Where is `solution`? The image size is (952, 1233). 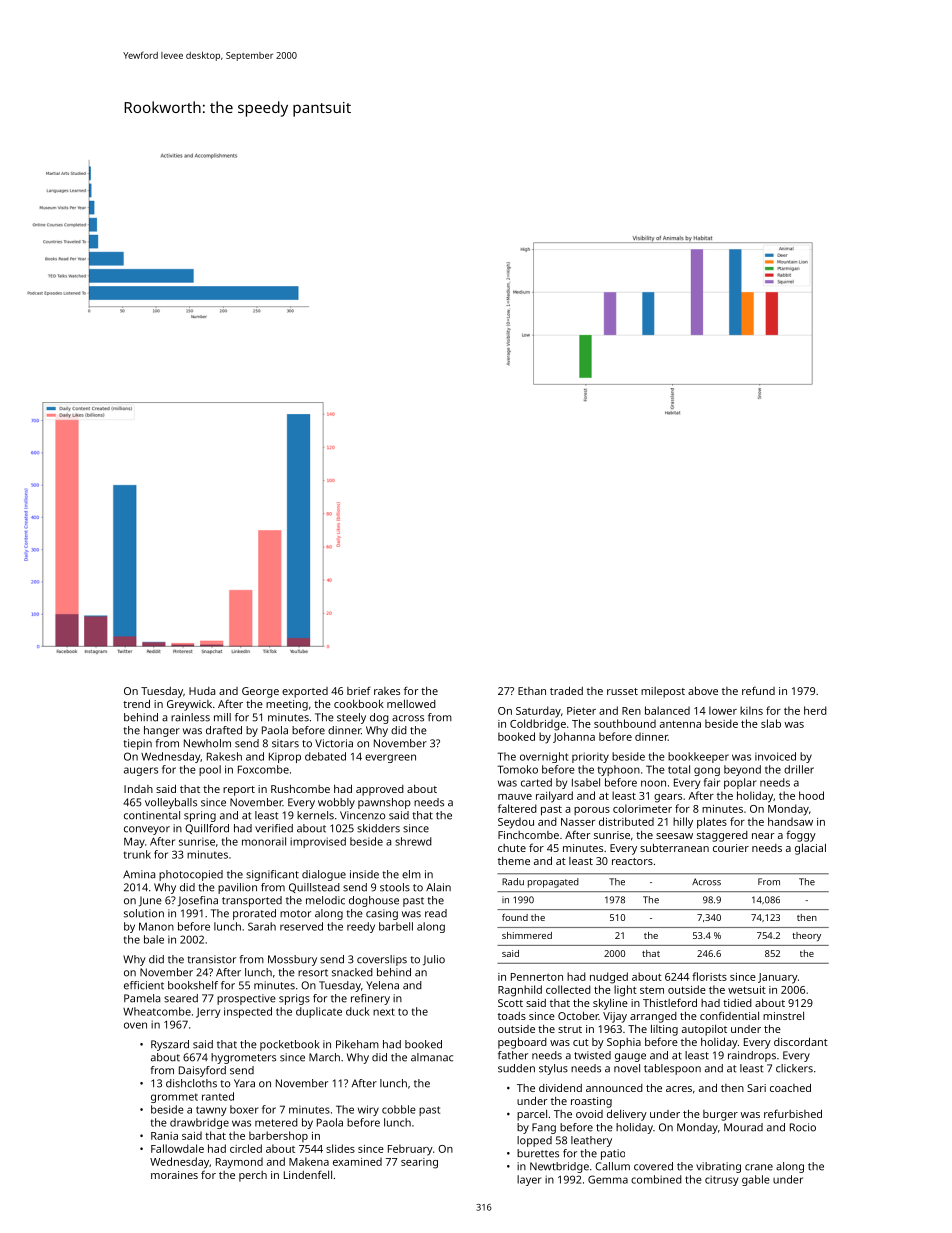 solution is located at coordinates (144, 913).
